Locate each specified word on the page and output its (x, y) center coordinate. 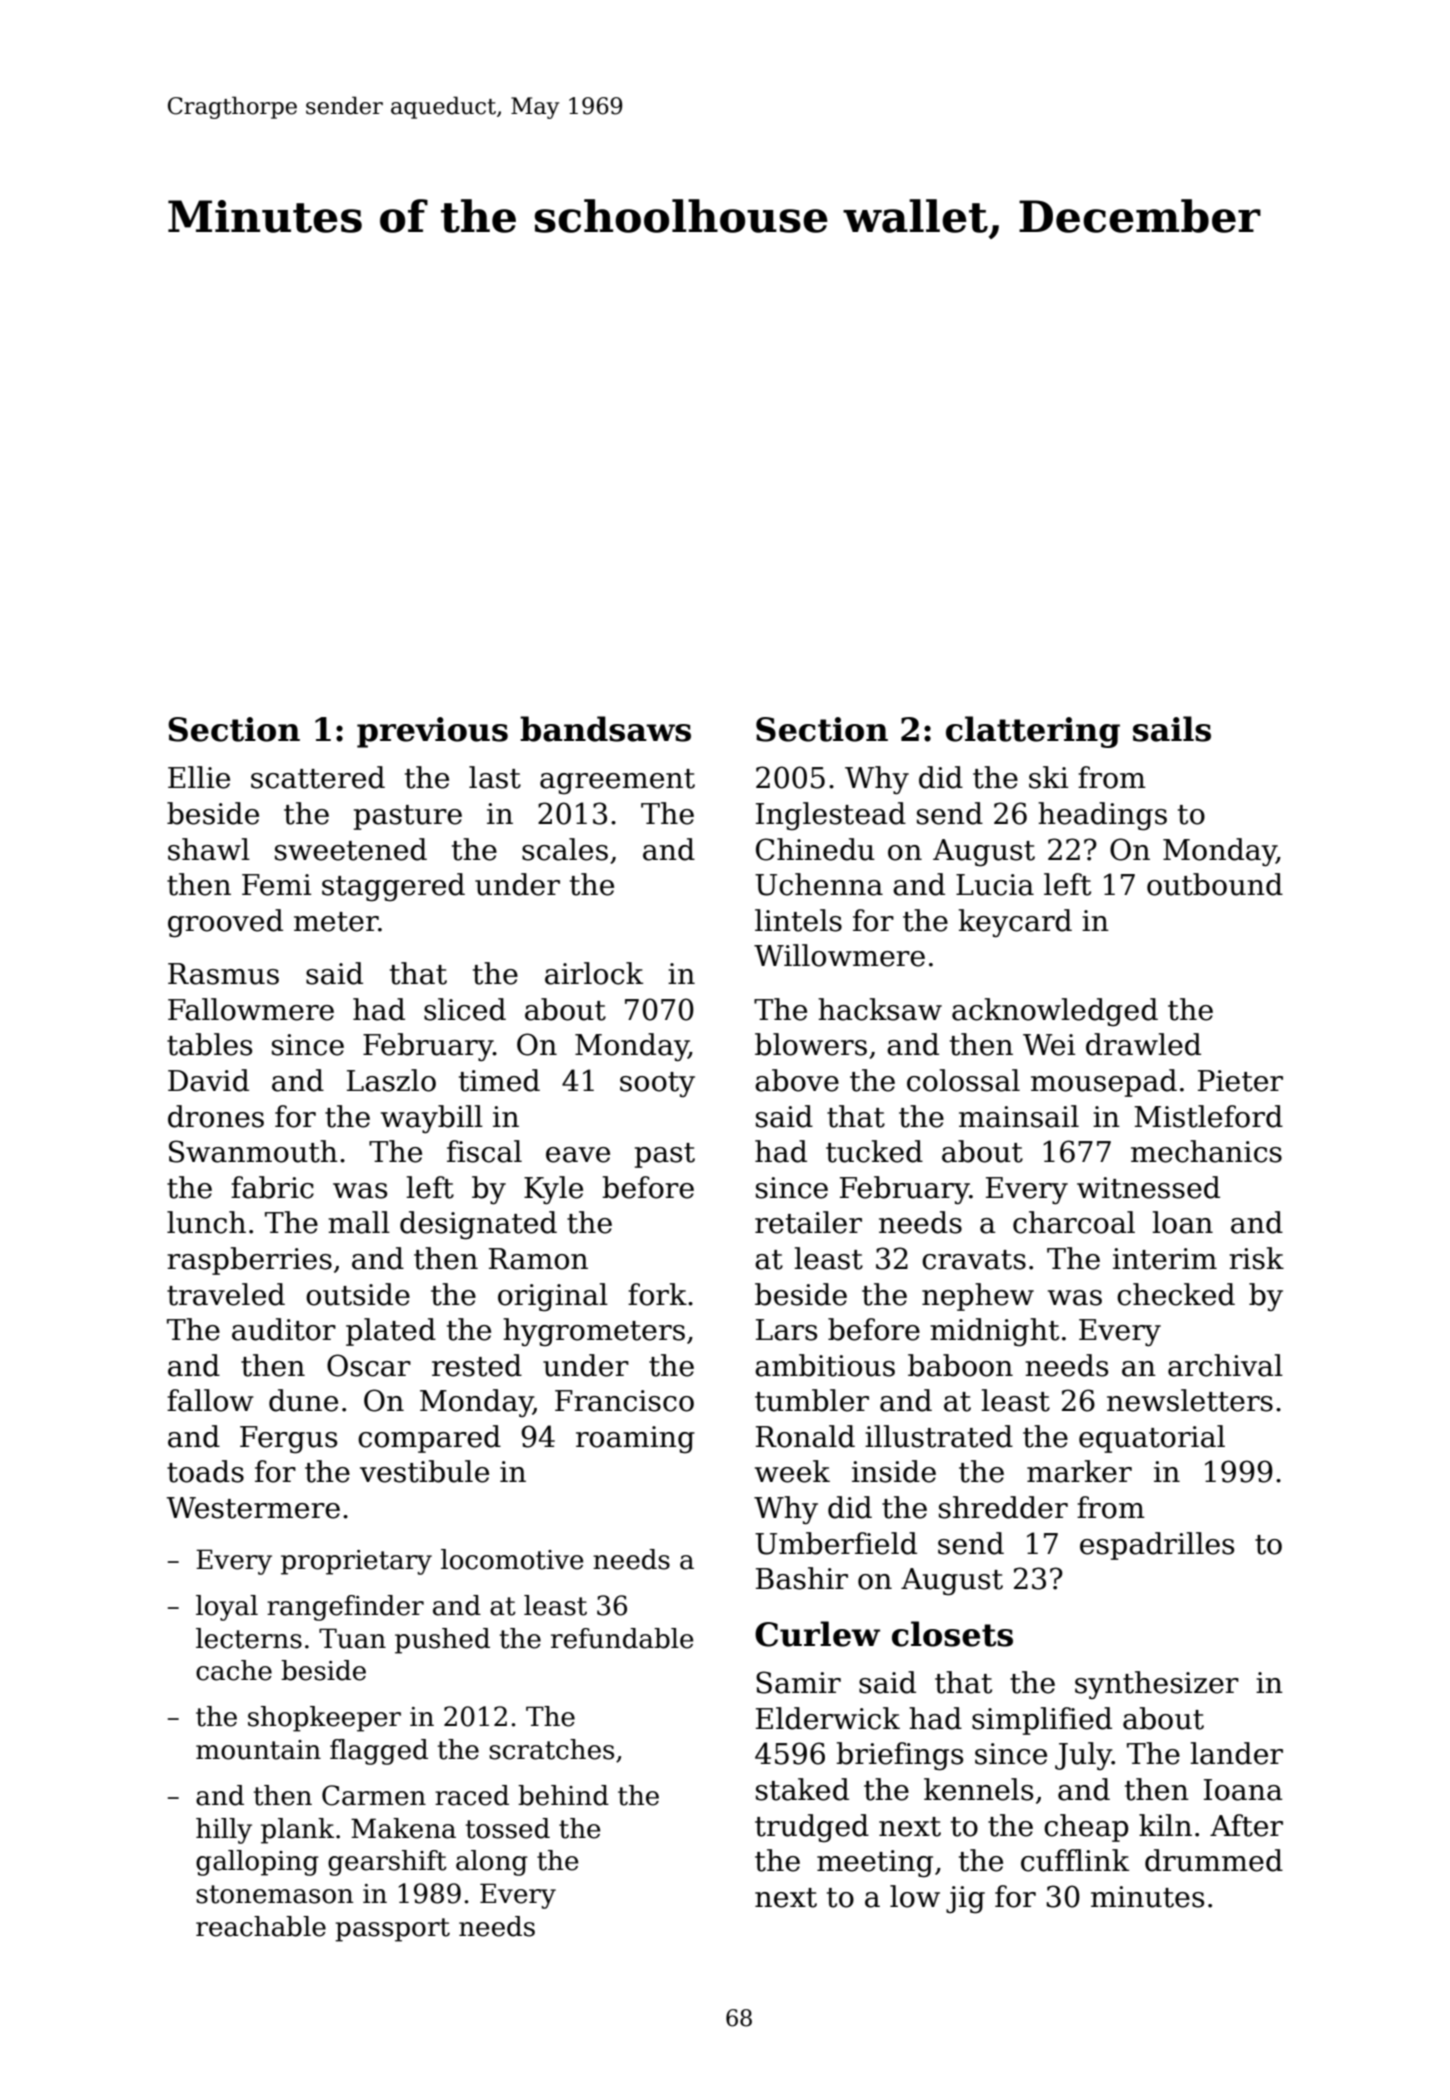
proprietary (356, 1562)
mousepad (1104, 1083)
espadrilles (1157, 1546)
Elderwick (828, 1718)
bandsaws (605, 729)
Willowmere (839, 955)
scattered (318, 777)
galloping (257, 1863)
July (1083, 1756)
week (792, 1471)
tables (209, 1044)
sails (1172, 729)
